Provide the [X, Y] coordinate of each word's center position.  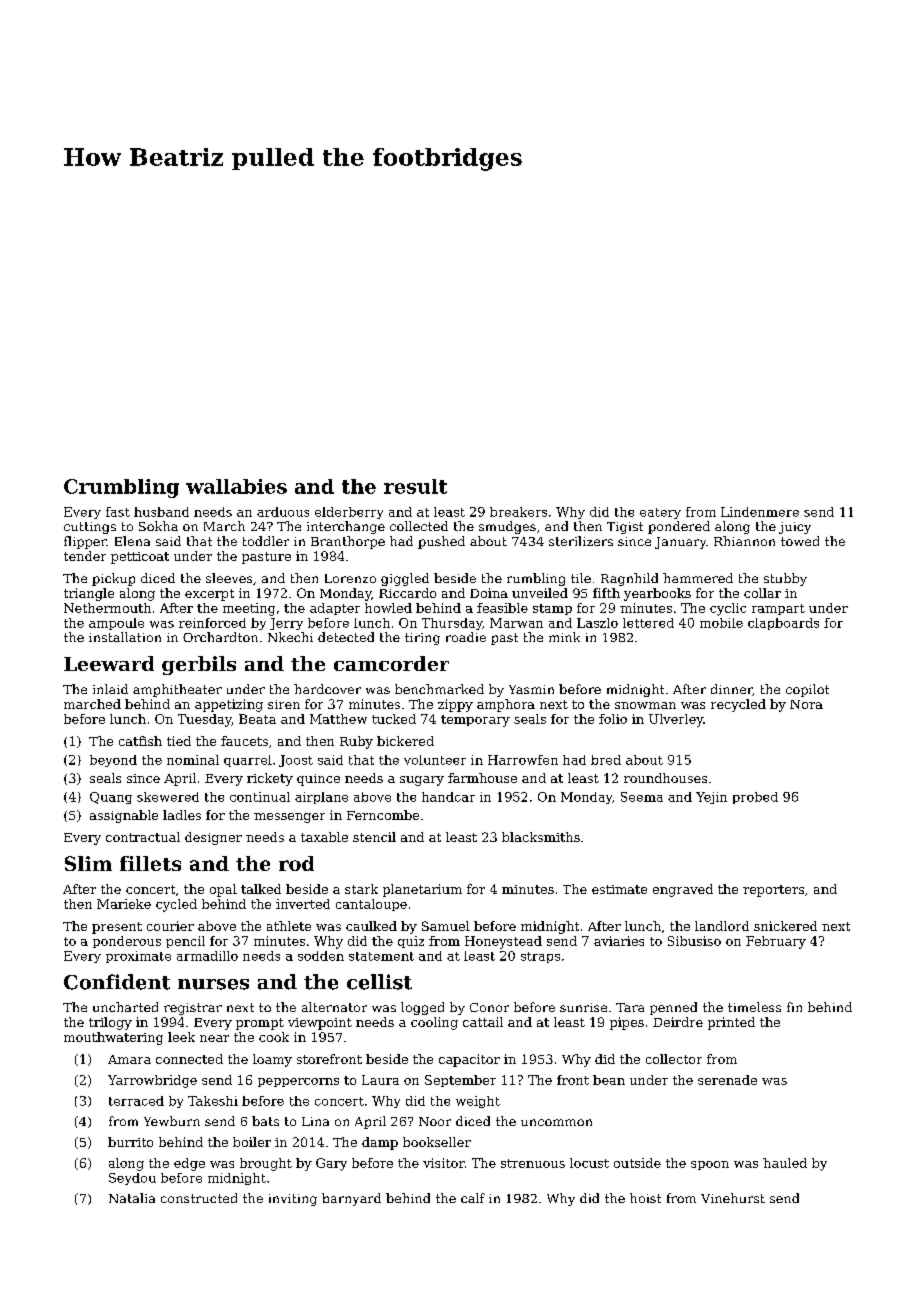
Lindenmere [760, 512]
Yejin [711, 798]
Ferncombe [383, 815]
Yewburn [172, 1121]
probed [755, 798]
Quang [111, 798]
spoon [710, 1165]
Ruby [356, 742]
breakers [518, 512]
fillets [150, 863]
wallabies [236, 486]
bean [609, 1080]
